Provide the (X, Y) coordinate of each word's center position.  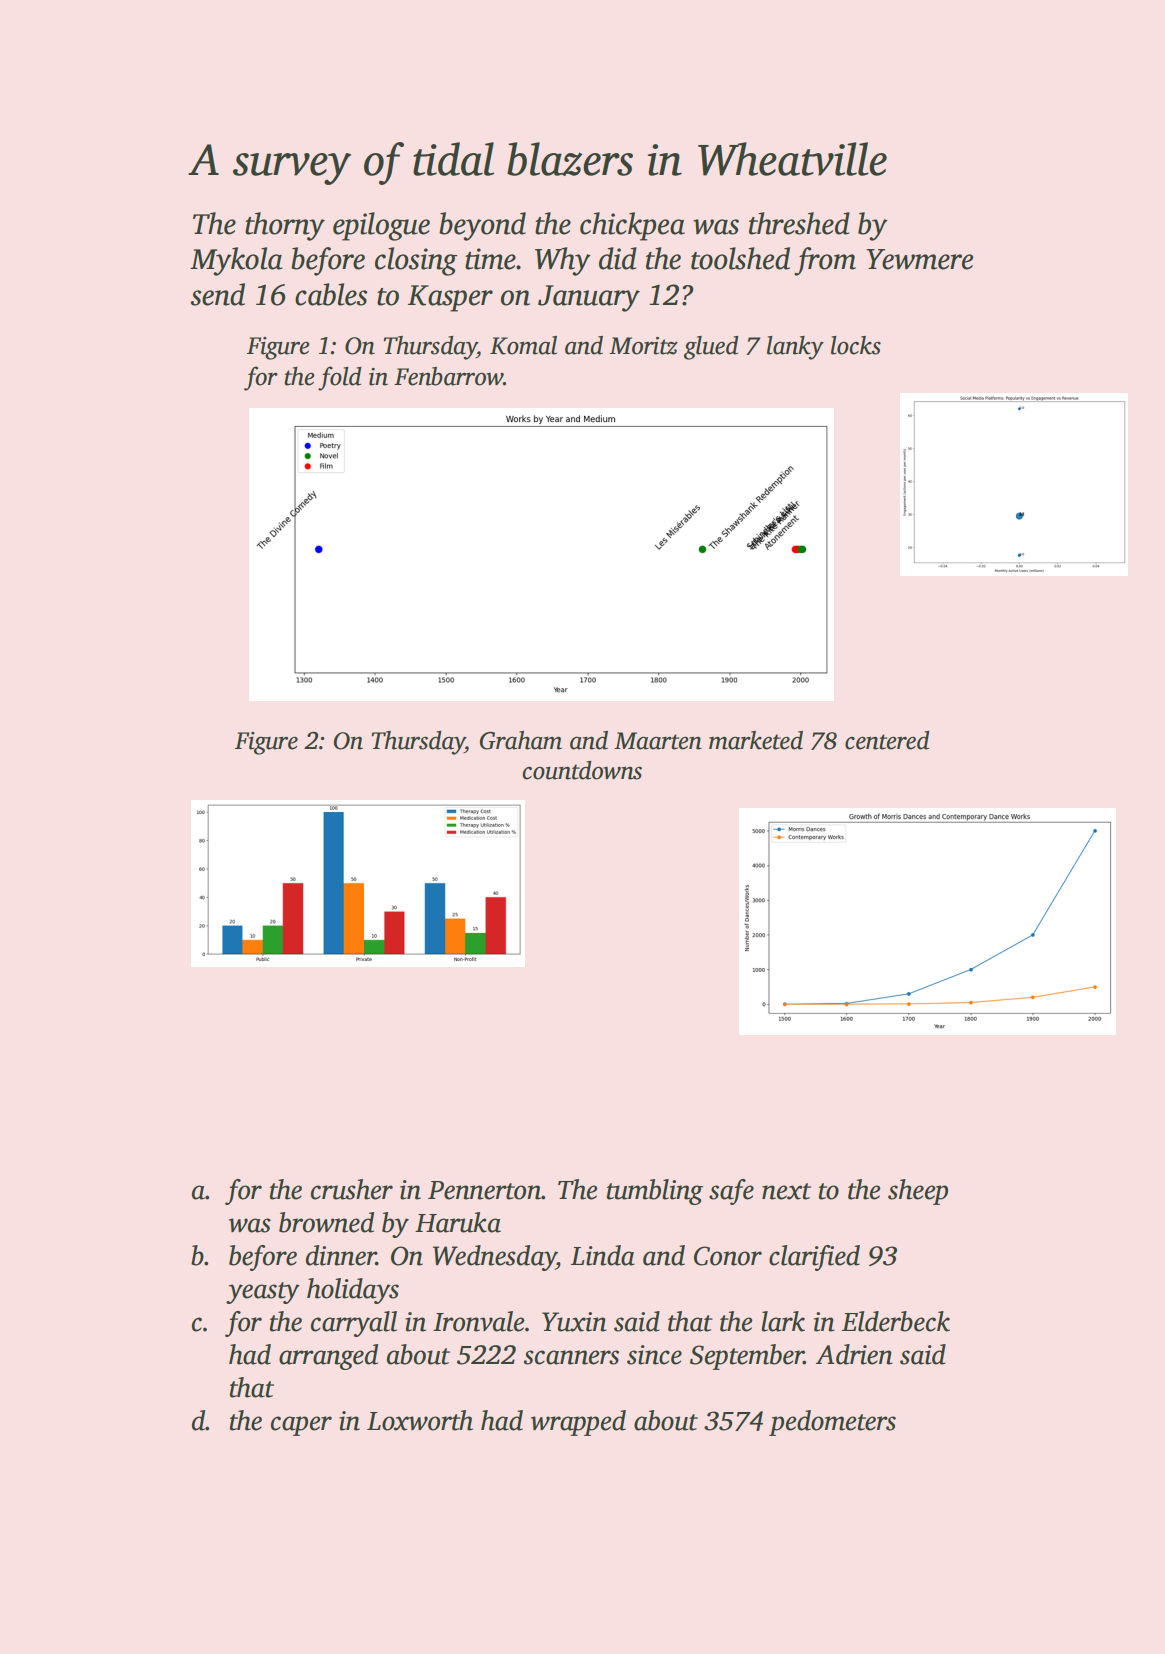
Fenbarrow (448, 376)
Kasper (450, 298)
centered (887, 740)
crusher (352, 1189)
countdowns (582, 770)
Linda (603, 1255)
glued (711, 348)
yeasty (263, 1293)
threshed (799, 223)
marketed (756, 740)
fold (340, 378)
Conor (728, 1256)
